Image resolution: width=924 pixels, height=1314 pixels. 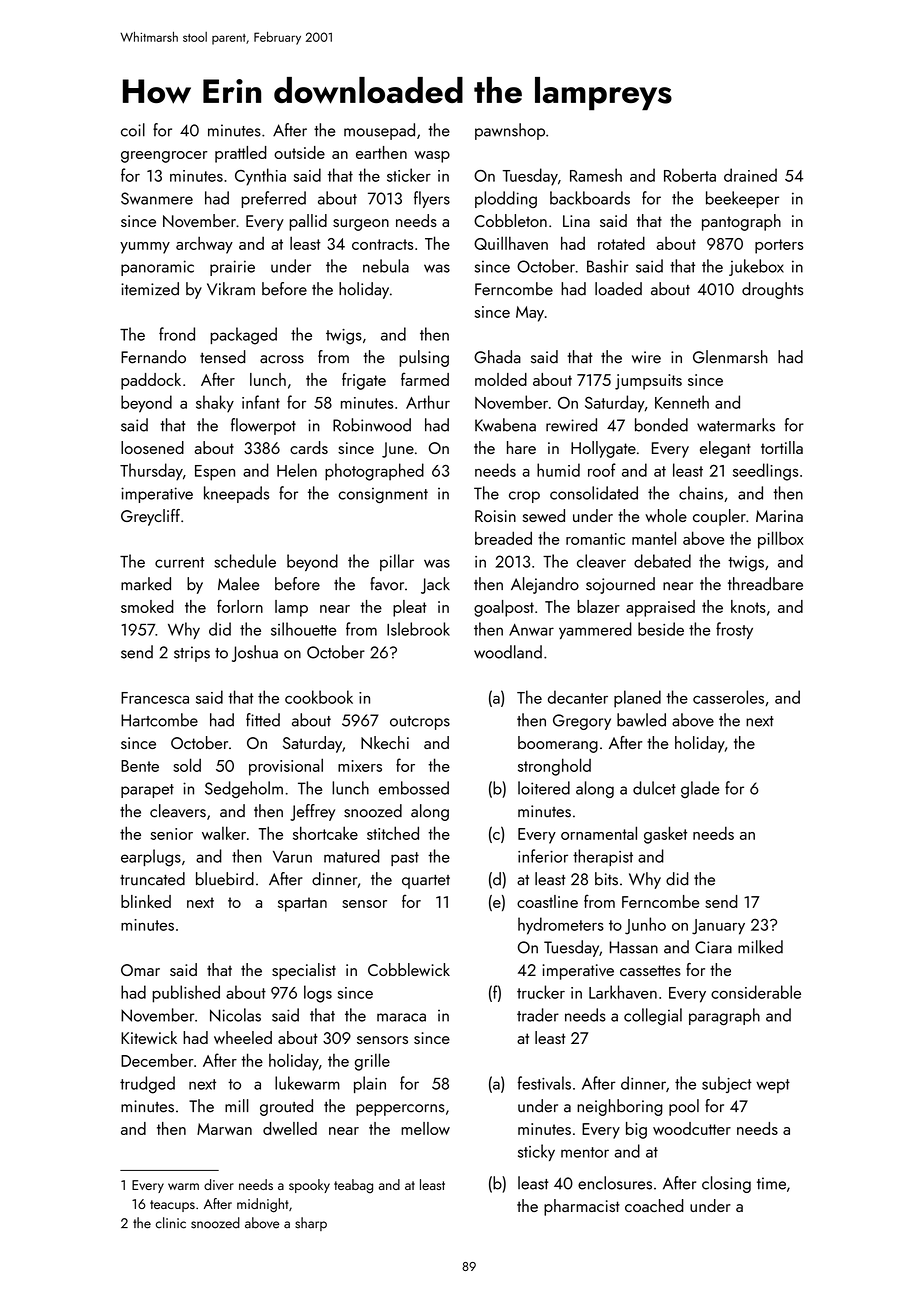 I want to click on tortilla, so click(x=782, y=447).
